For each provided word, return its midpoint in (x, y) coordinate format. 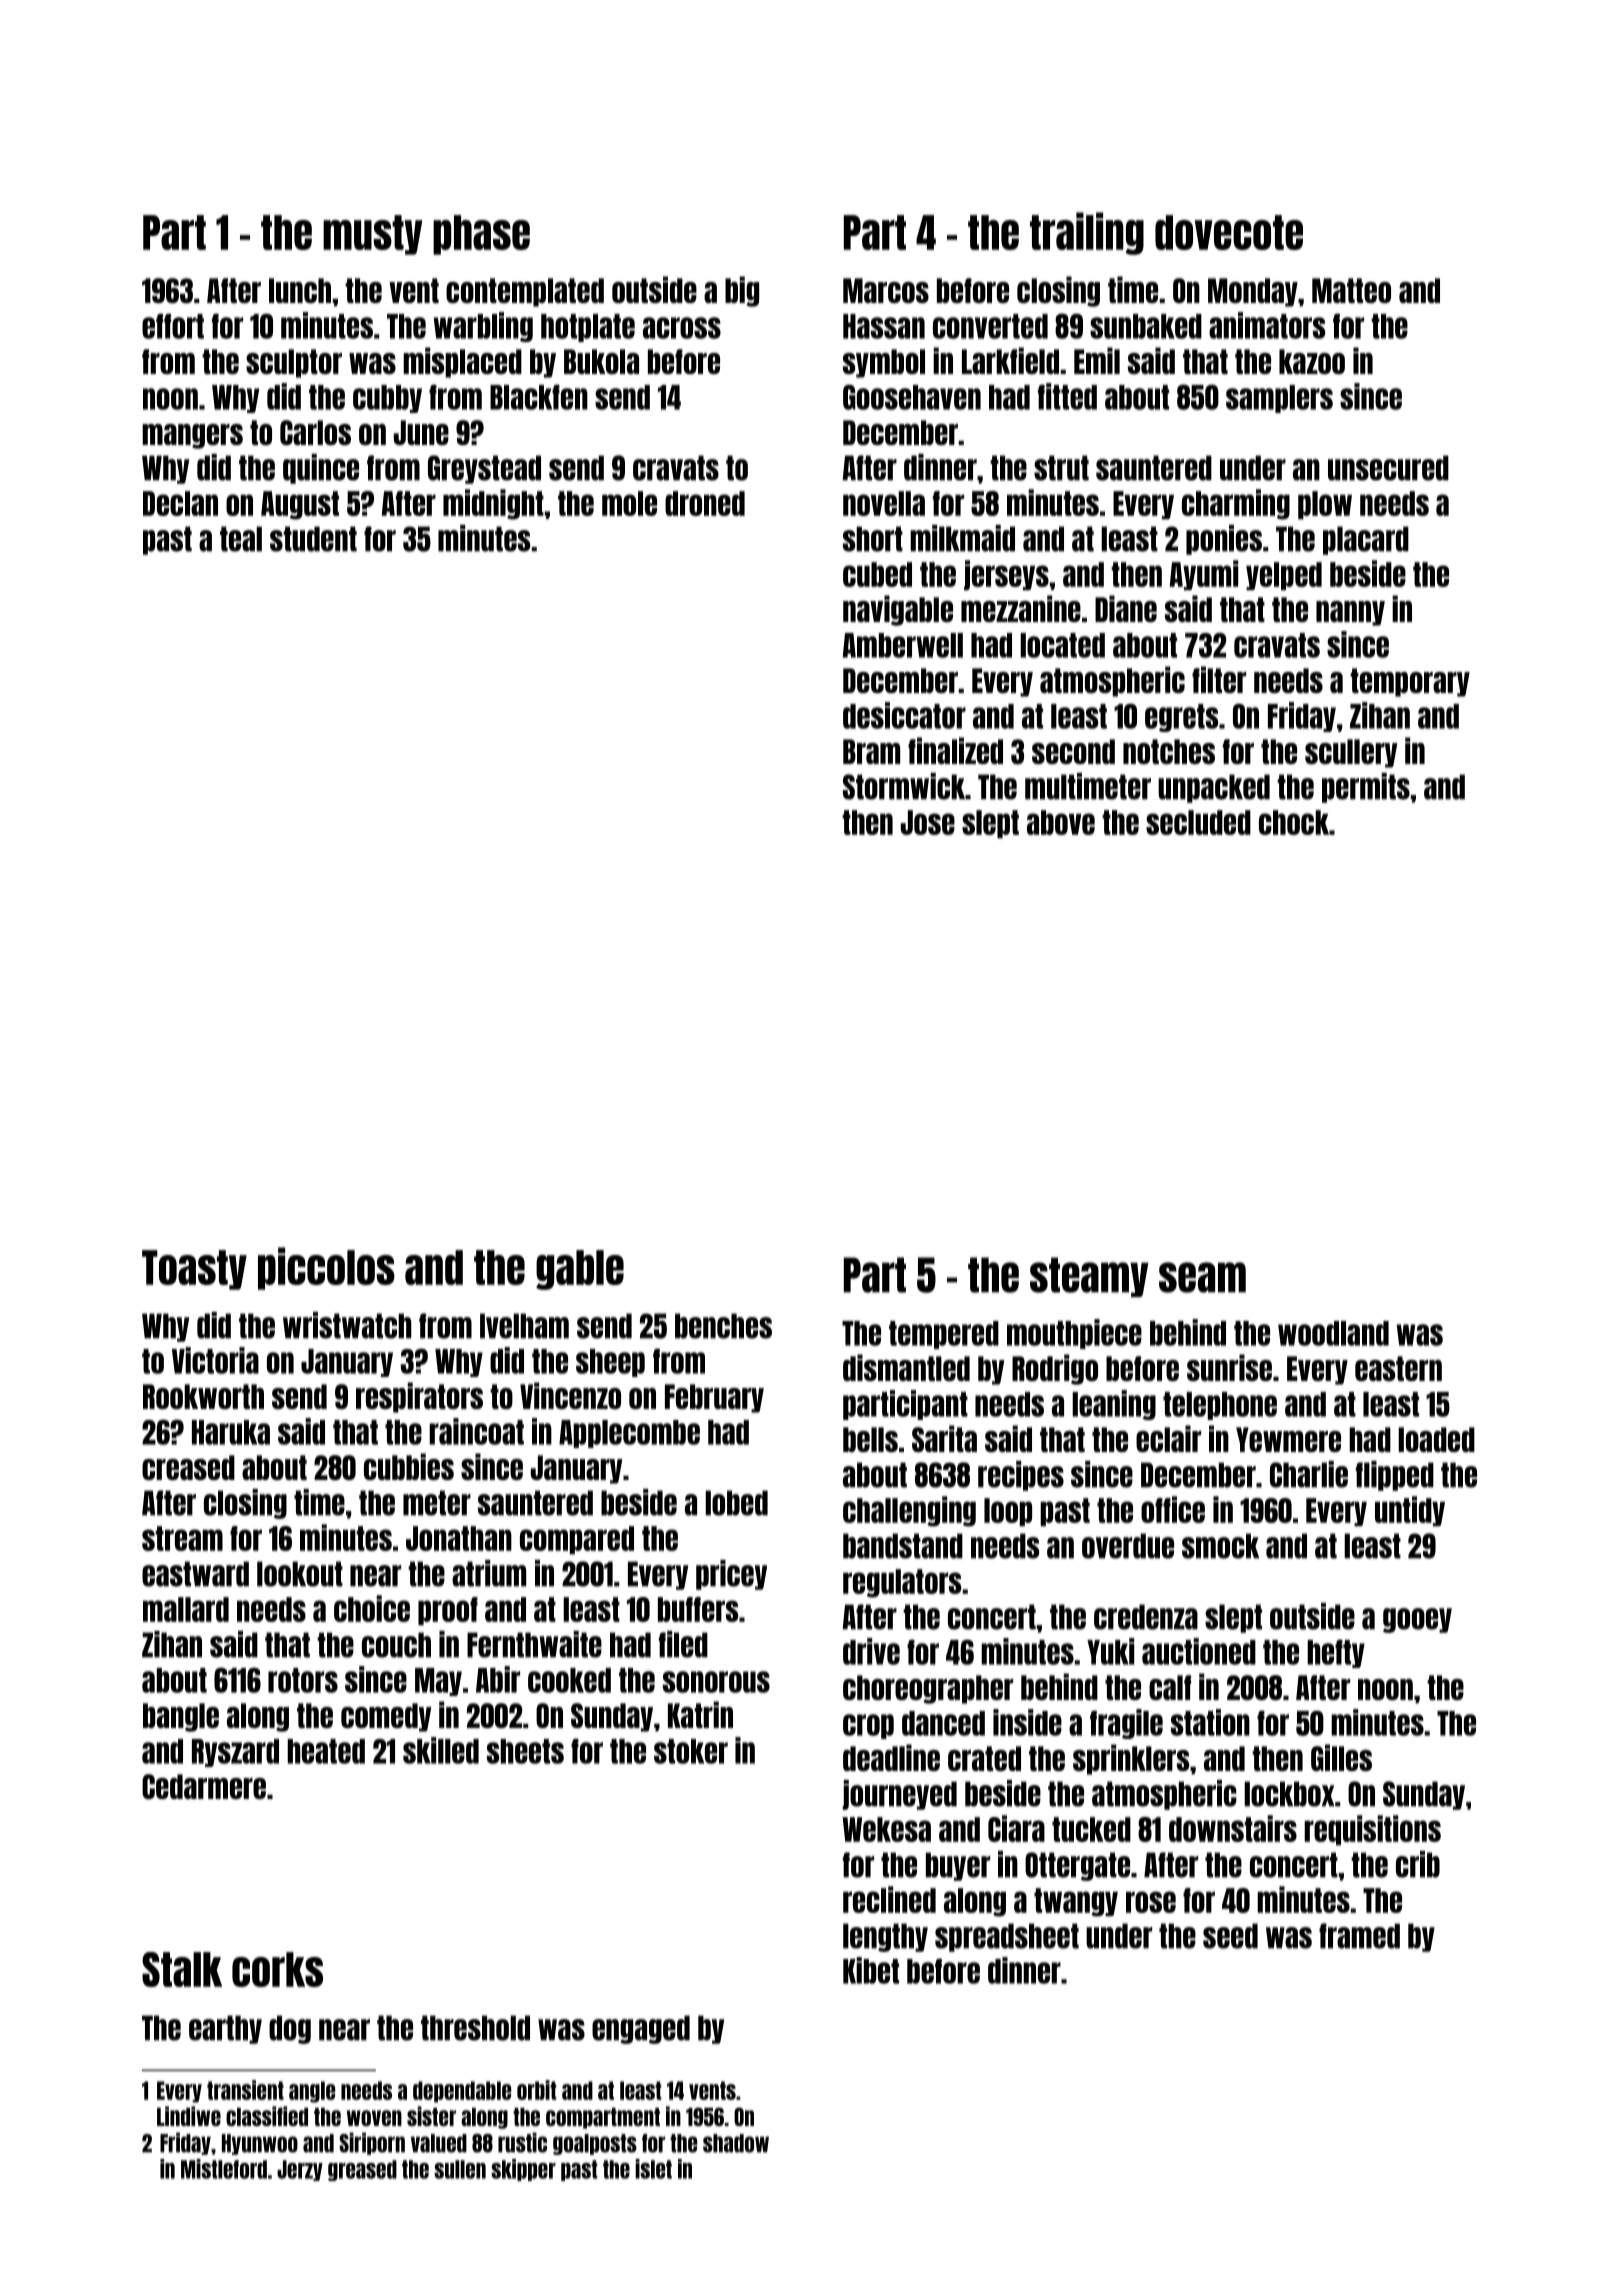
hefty (1336, 1653)
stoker (691, 1751)
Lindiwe (189, 2116)
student (313, 539)
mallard (186, 1609)
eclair (1168, 1438)
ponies (1224, 540)
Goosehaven (912, 397)
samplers (1279, 399)
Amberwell (903, 645)
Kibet (871, 1970)
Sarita (944, 1438)
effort (173, 326)
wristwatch (347, 1325)
